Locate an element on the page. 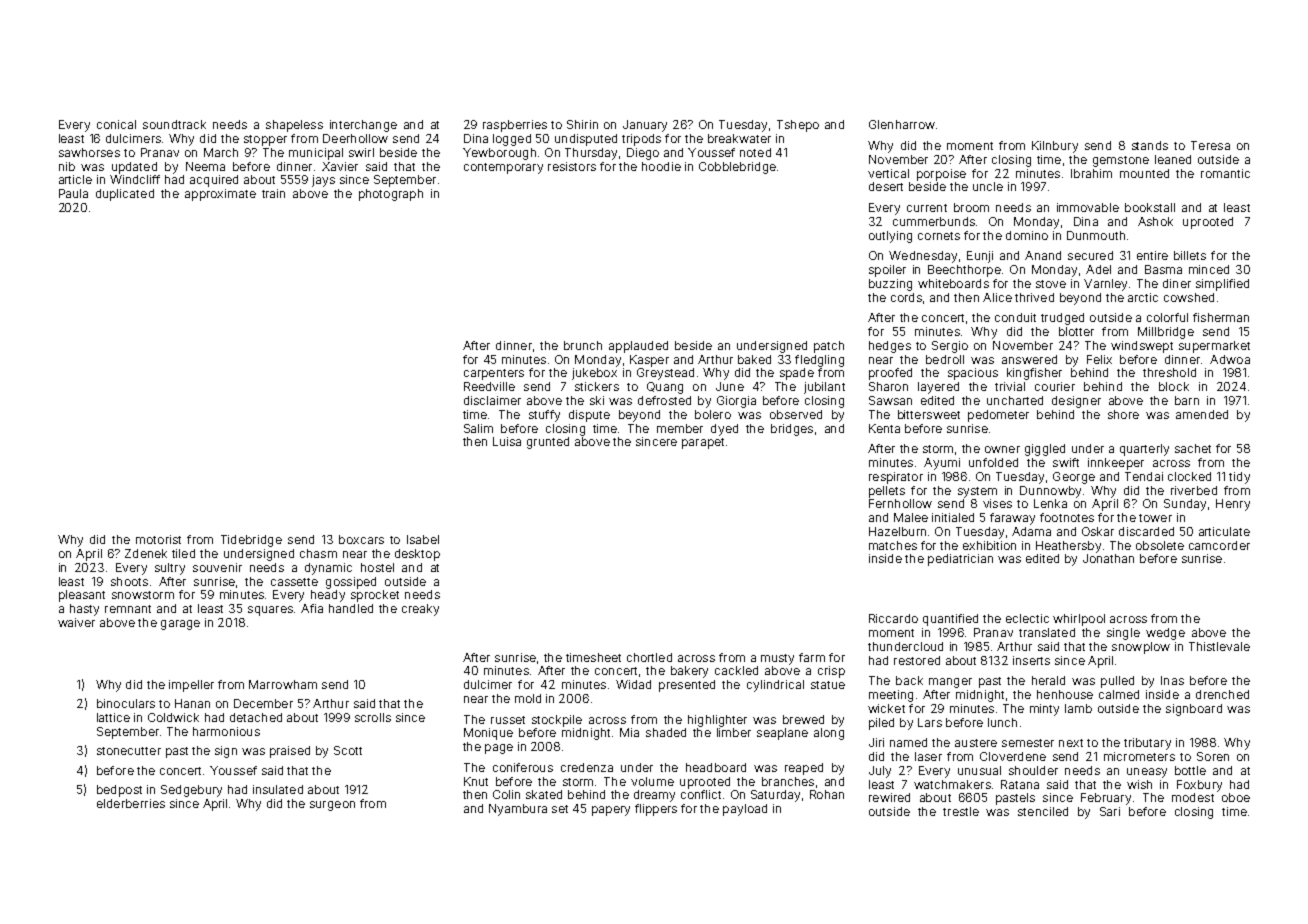 The height and width of the image is (924, 1308). contemporary is located at coordinates (503, 168).
